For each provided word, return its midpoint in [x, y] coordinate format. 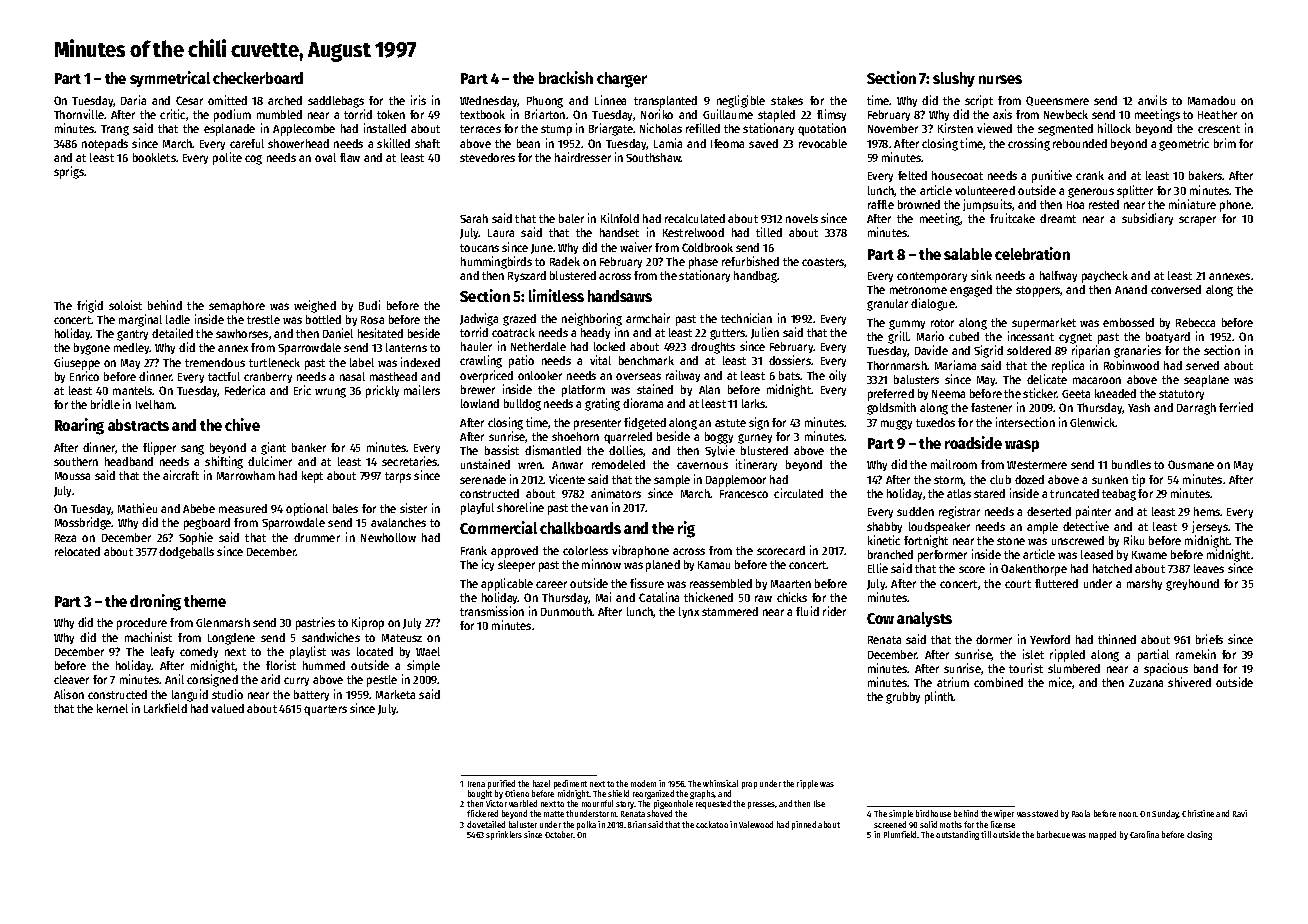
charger [622, 80]
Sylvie [720, 451]
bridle [105, 404]
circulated [798, 493]
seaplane [1206, 381]
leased [1097, 554]
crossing [1029, 144]
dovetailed [486, 824]
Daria [133, 100]
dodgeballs [186, 553]
